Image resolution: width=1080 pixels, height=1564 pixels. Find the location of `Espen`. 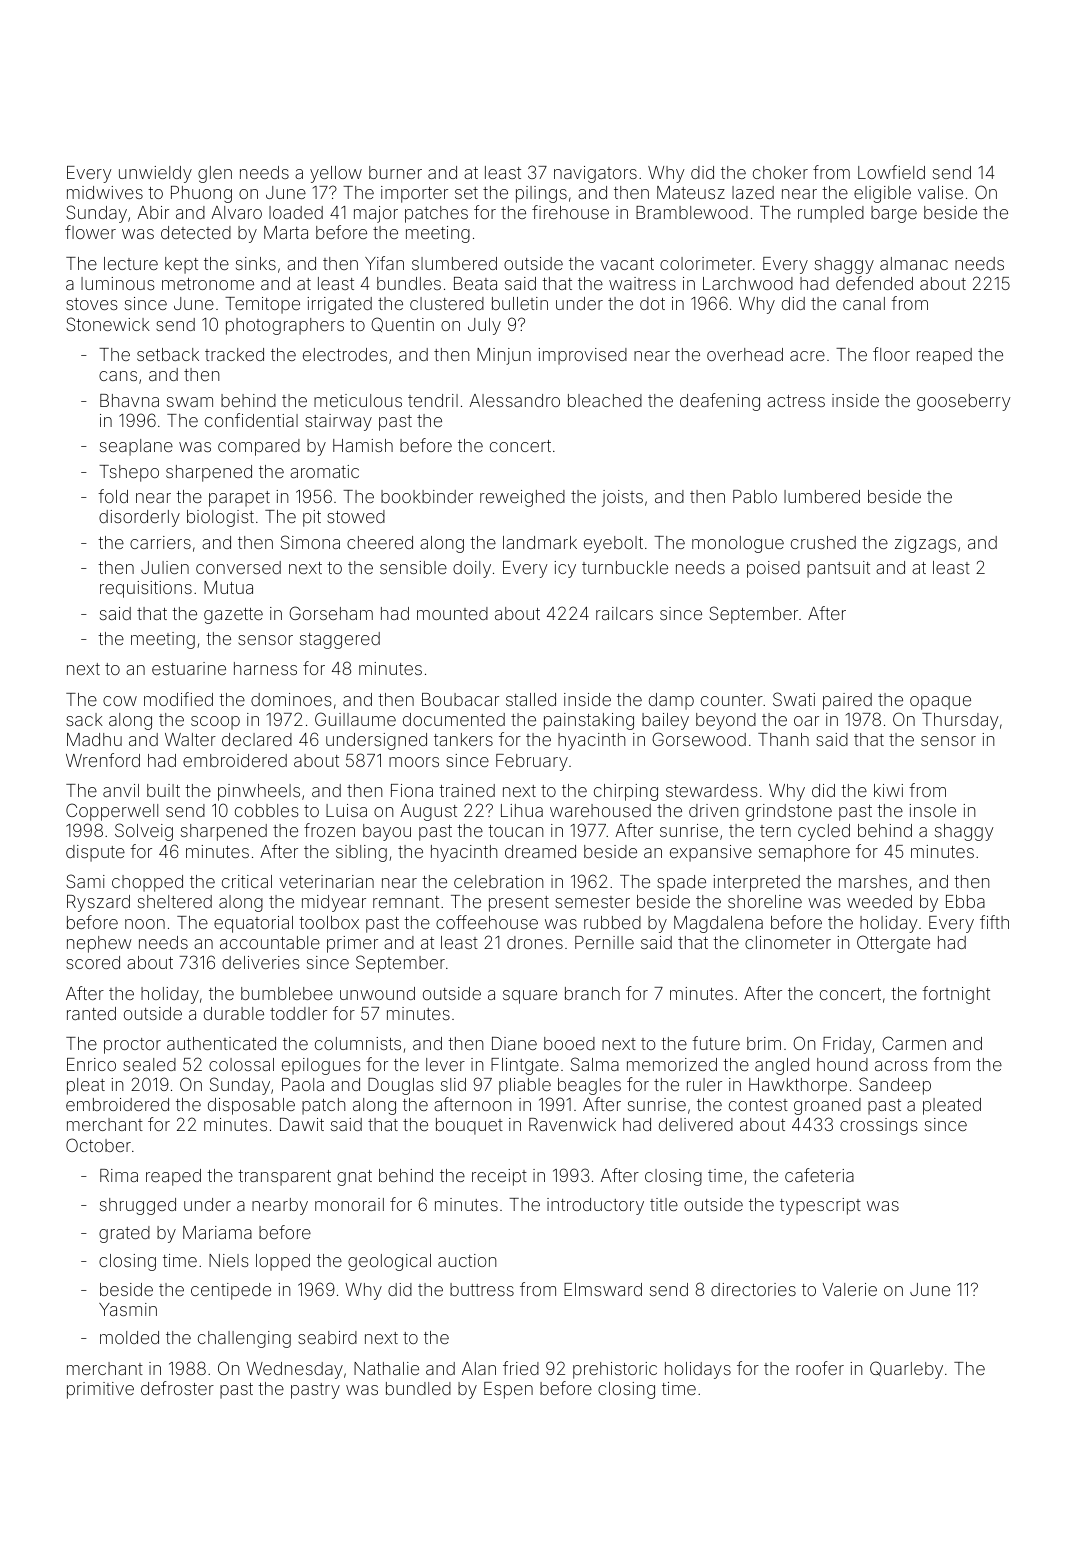

Espen is located at coordinates (508, 1390).
